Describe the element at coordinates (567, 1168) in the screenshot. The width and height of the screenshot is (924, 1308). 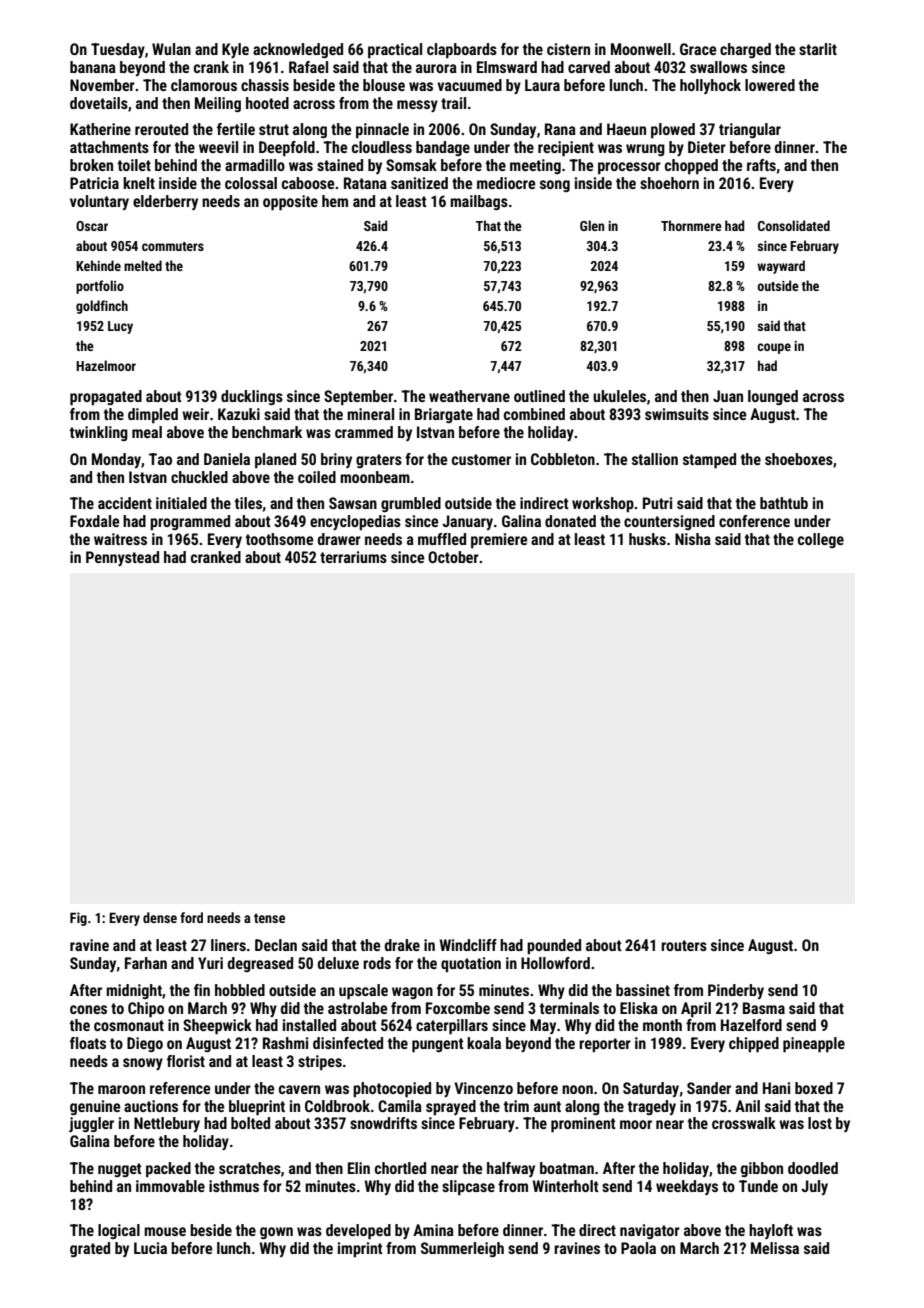
I see `boatman` at that location.
